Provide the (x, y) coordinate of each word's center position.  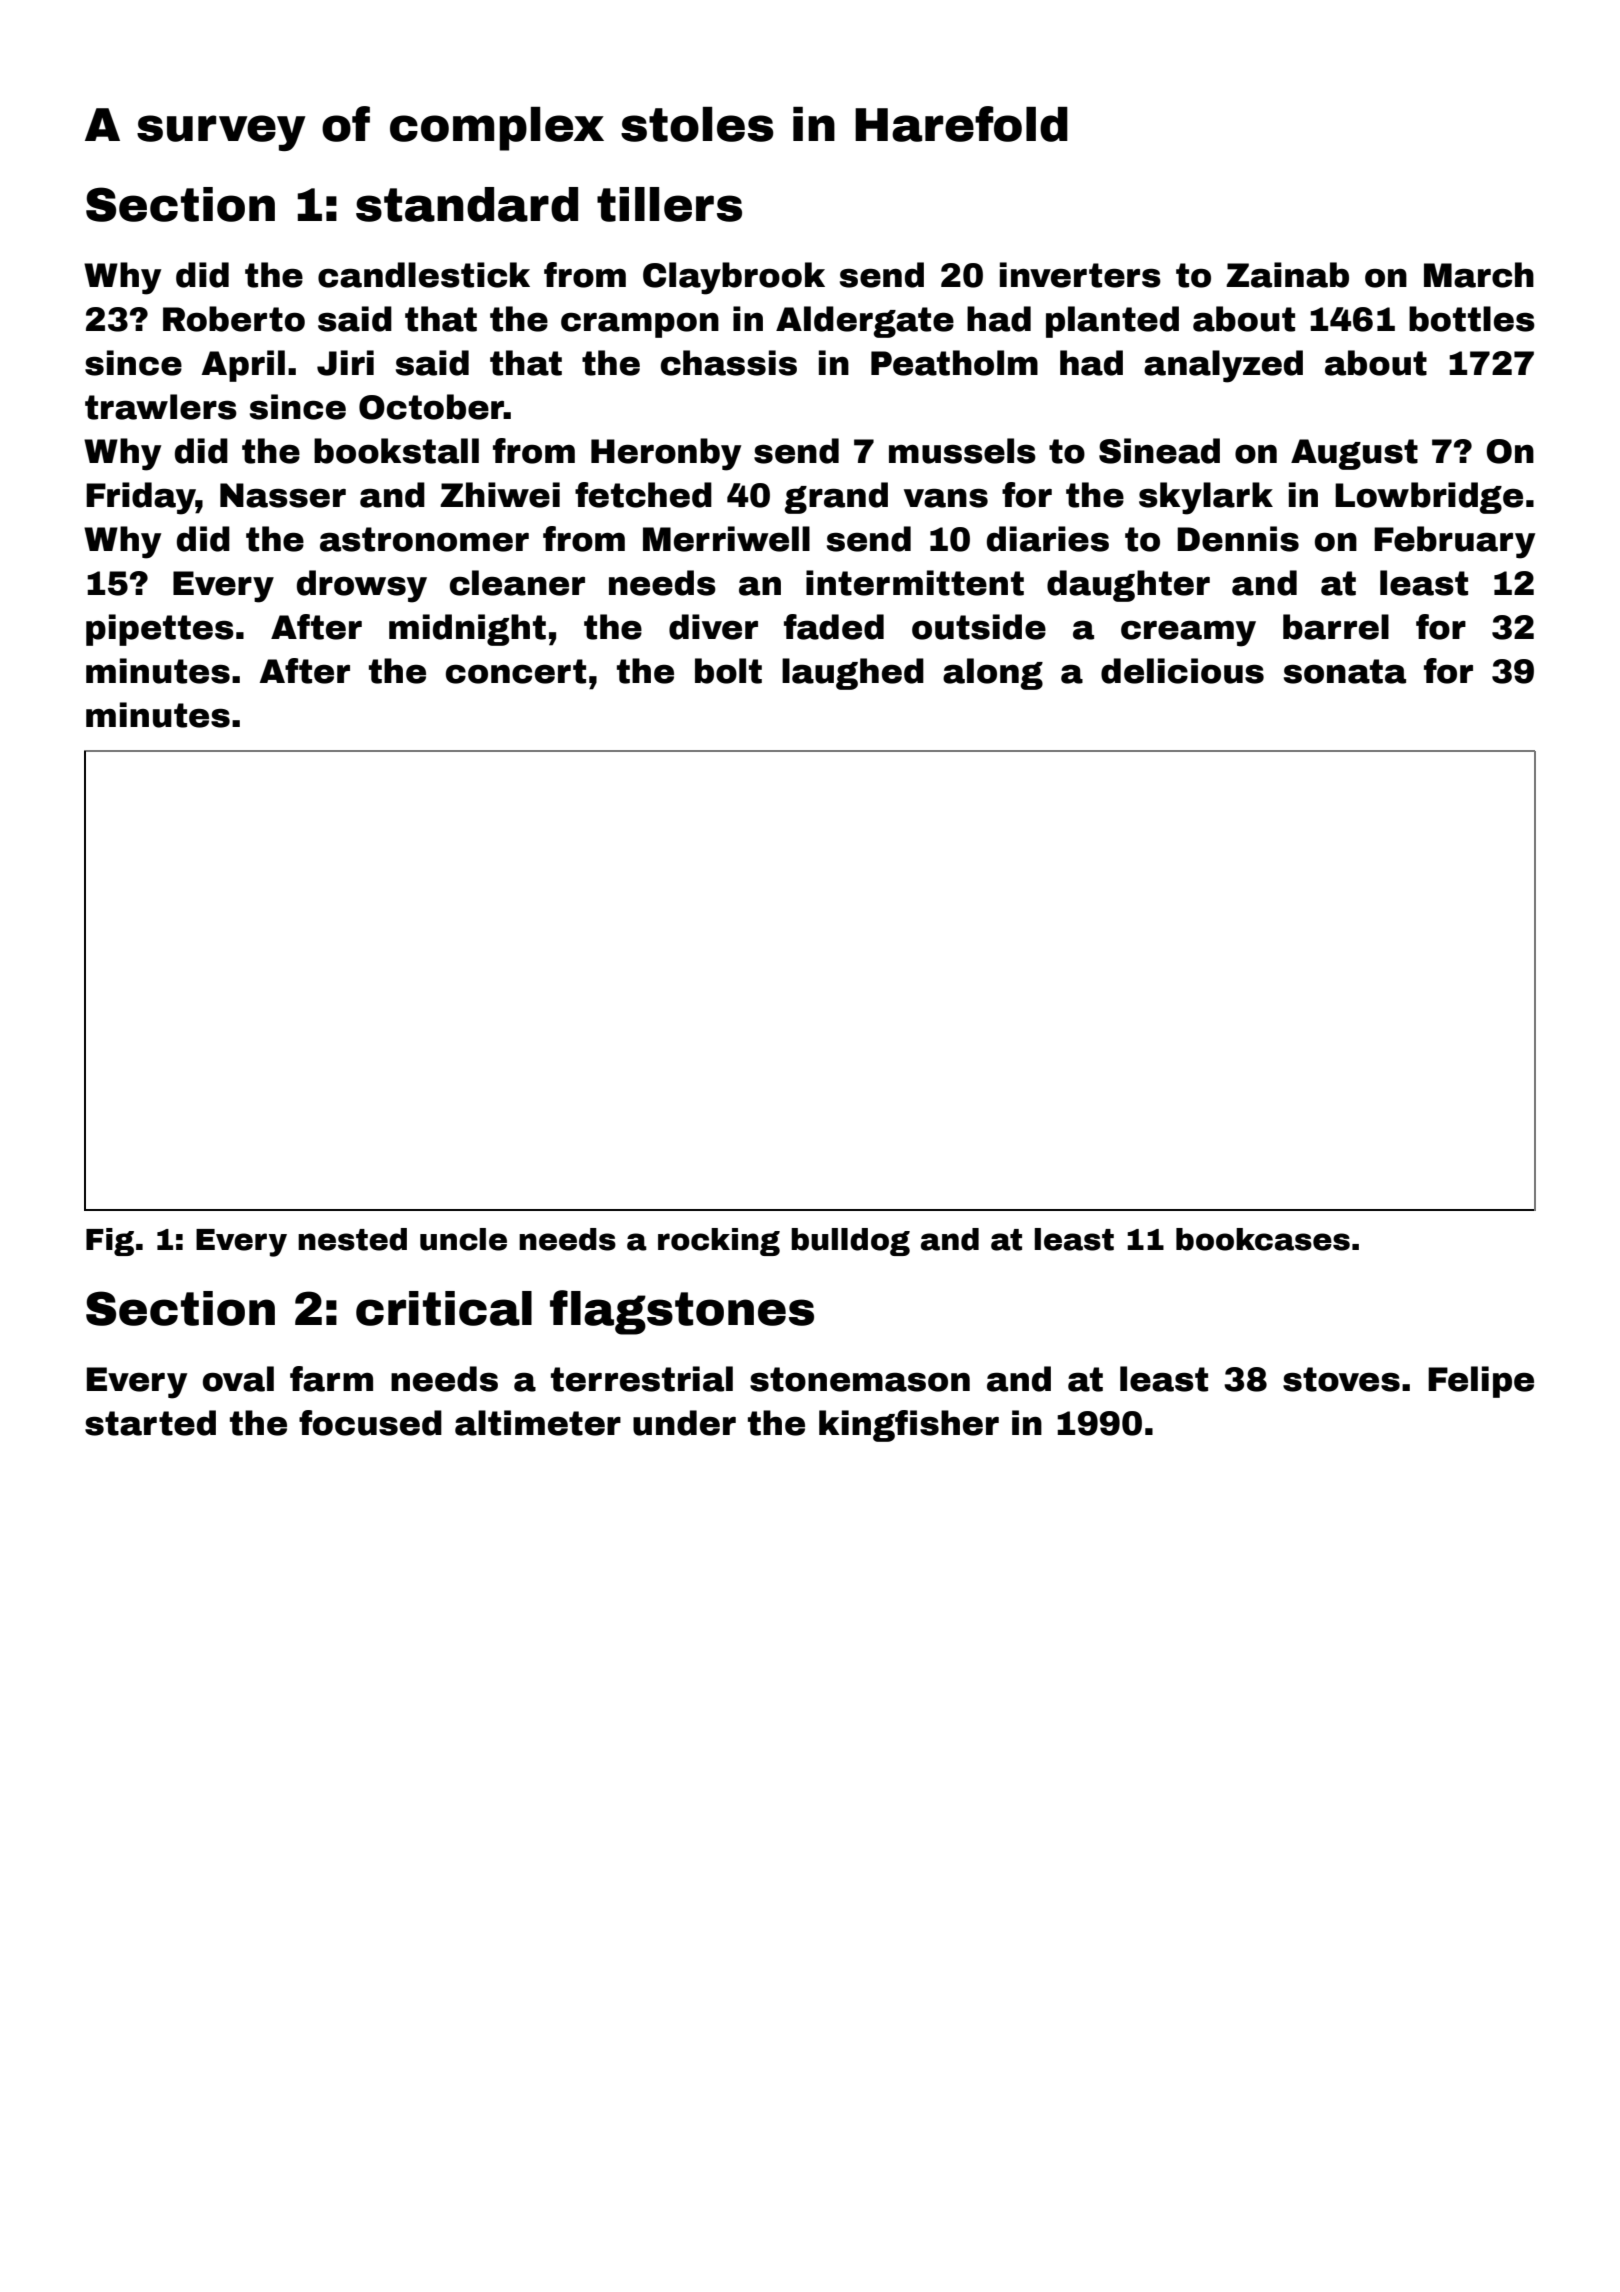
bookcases (1263, 1239)
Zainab (1287, 275)
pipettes (160, 630)
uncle (463, 1239)
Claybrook (734, 278)
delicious (1182, 671)
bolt (728, 671)
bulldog (850, 1242)
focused (370, 1423)
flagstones (682, 1312)
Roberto (234, 319)
